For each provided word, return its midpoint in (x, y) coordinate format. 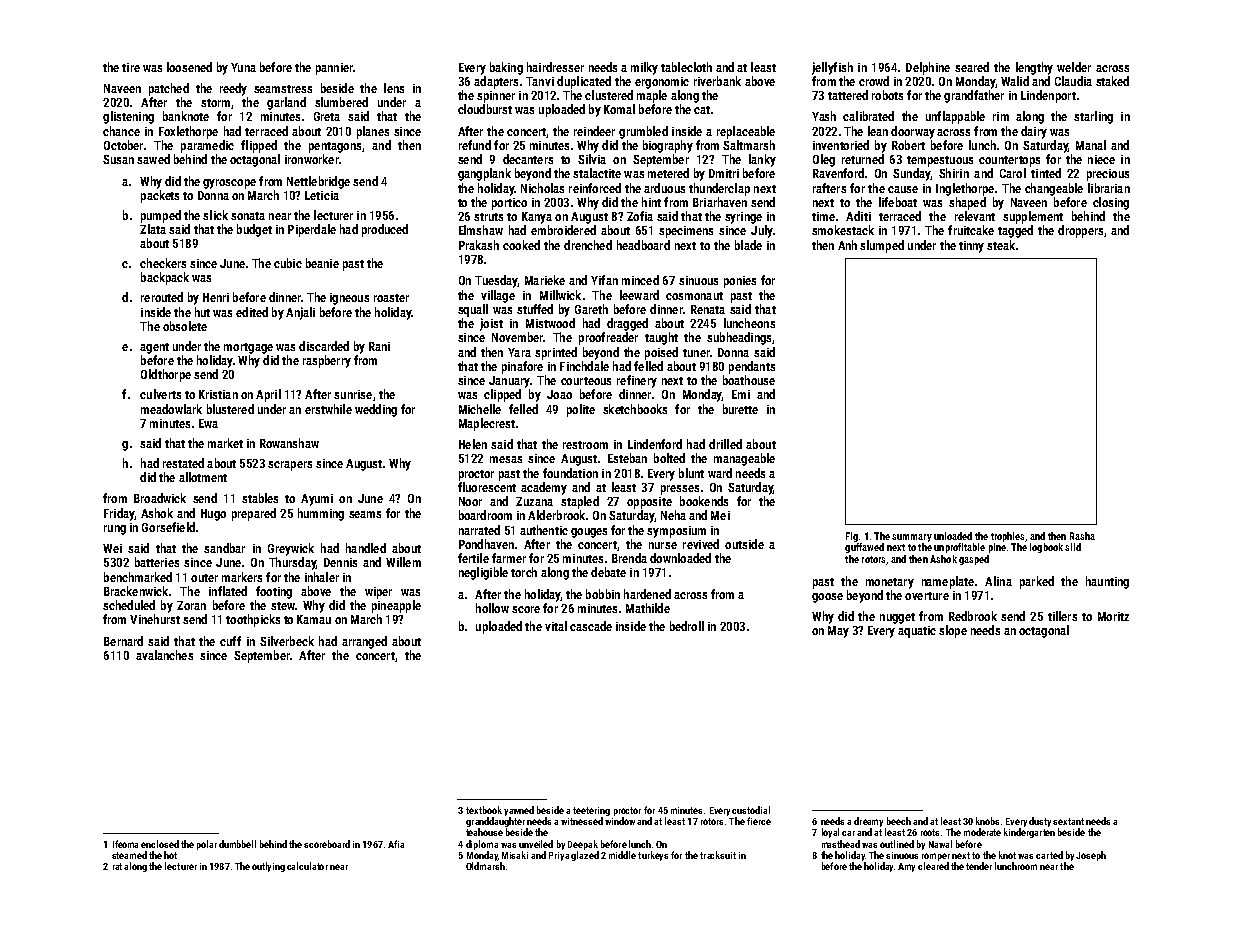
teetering (591, 811)
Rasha (1082, 536)
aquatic (917, 632)
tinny (971, 247)
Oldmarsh (485, 866)
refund (475, 145)
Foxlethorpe (188, 132)
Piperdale (312, 230)
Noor (470, 501)
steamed (129, 855)
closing (1111, 203)
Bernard (123, 641)
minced (640, 280)
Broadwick (160, 498)
